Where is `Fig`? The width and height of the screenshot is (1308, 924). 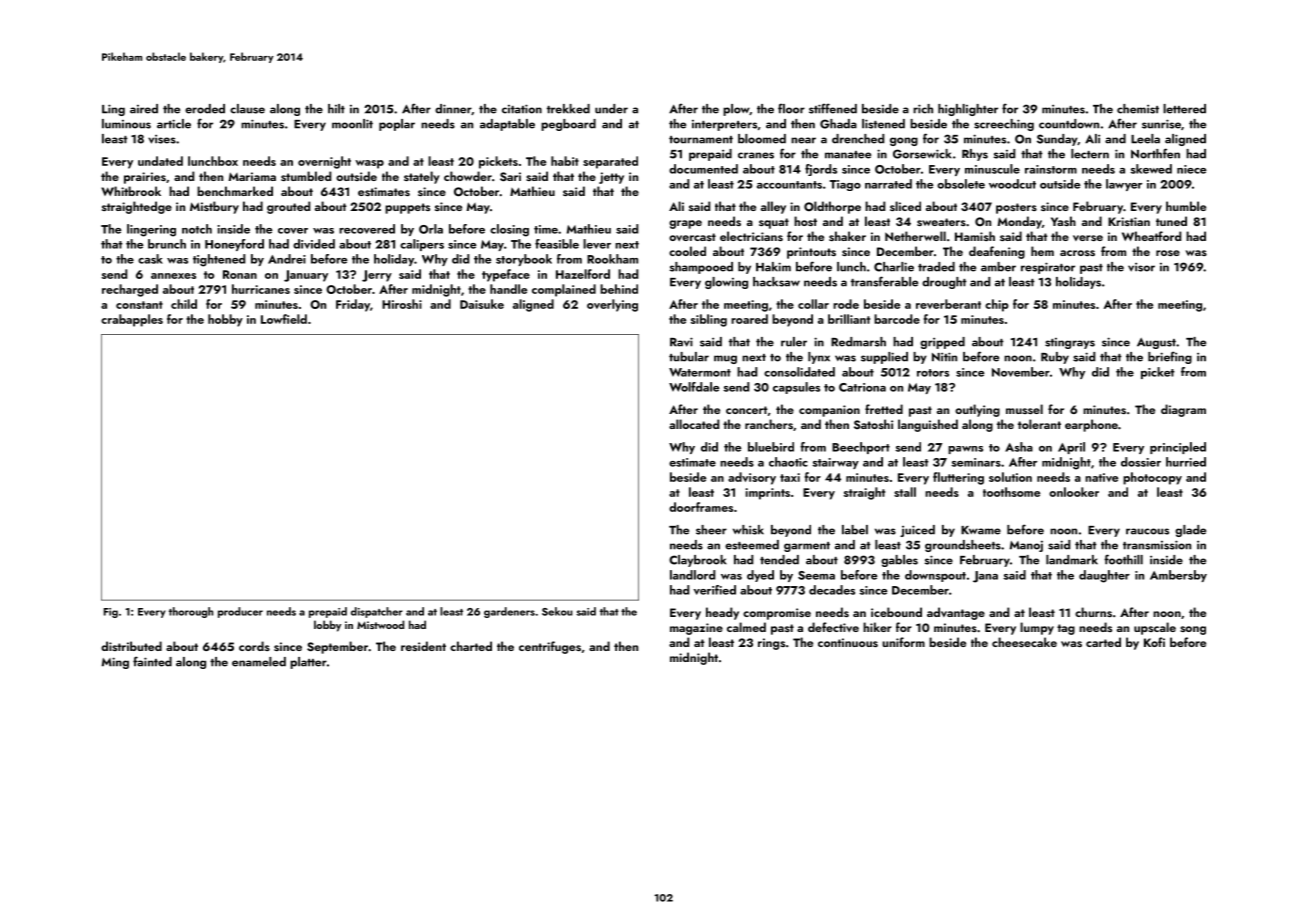
Fig is located at coordinates (111, 613).
